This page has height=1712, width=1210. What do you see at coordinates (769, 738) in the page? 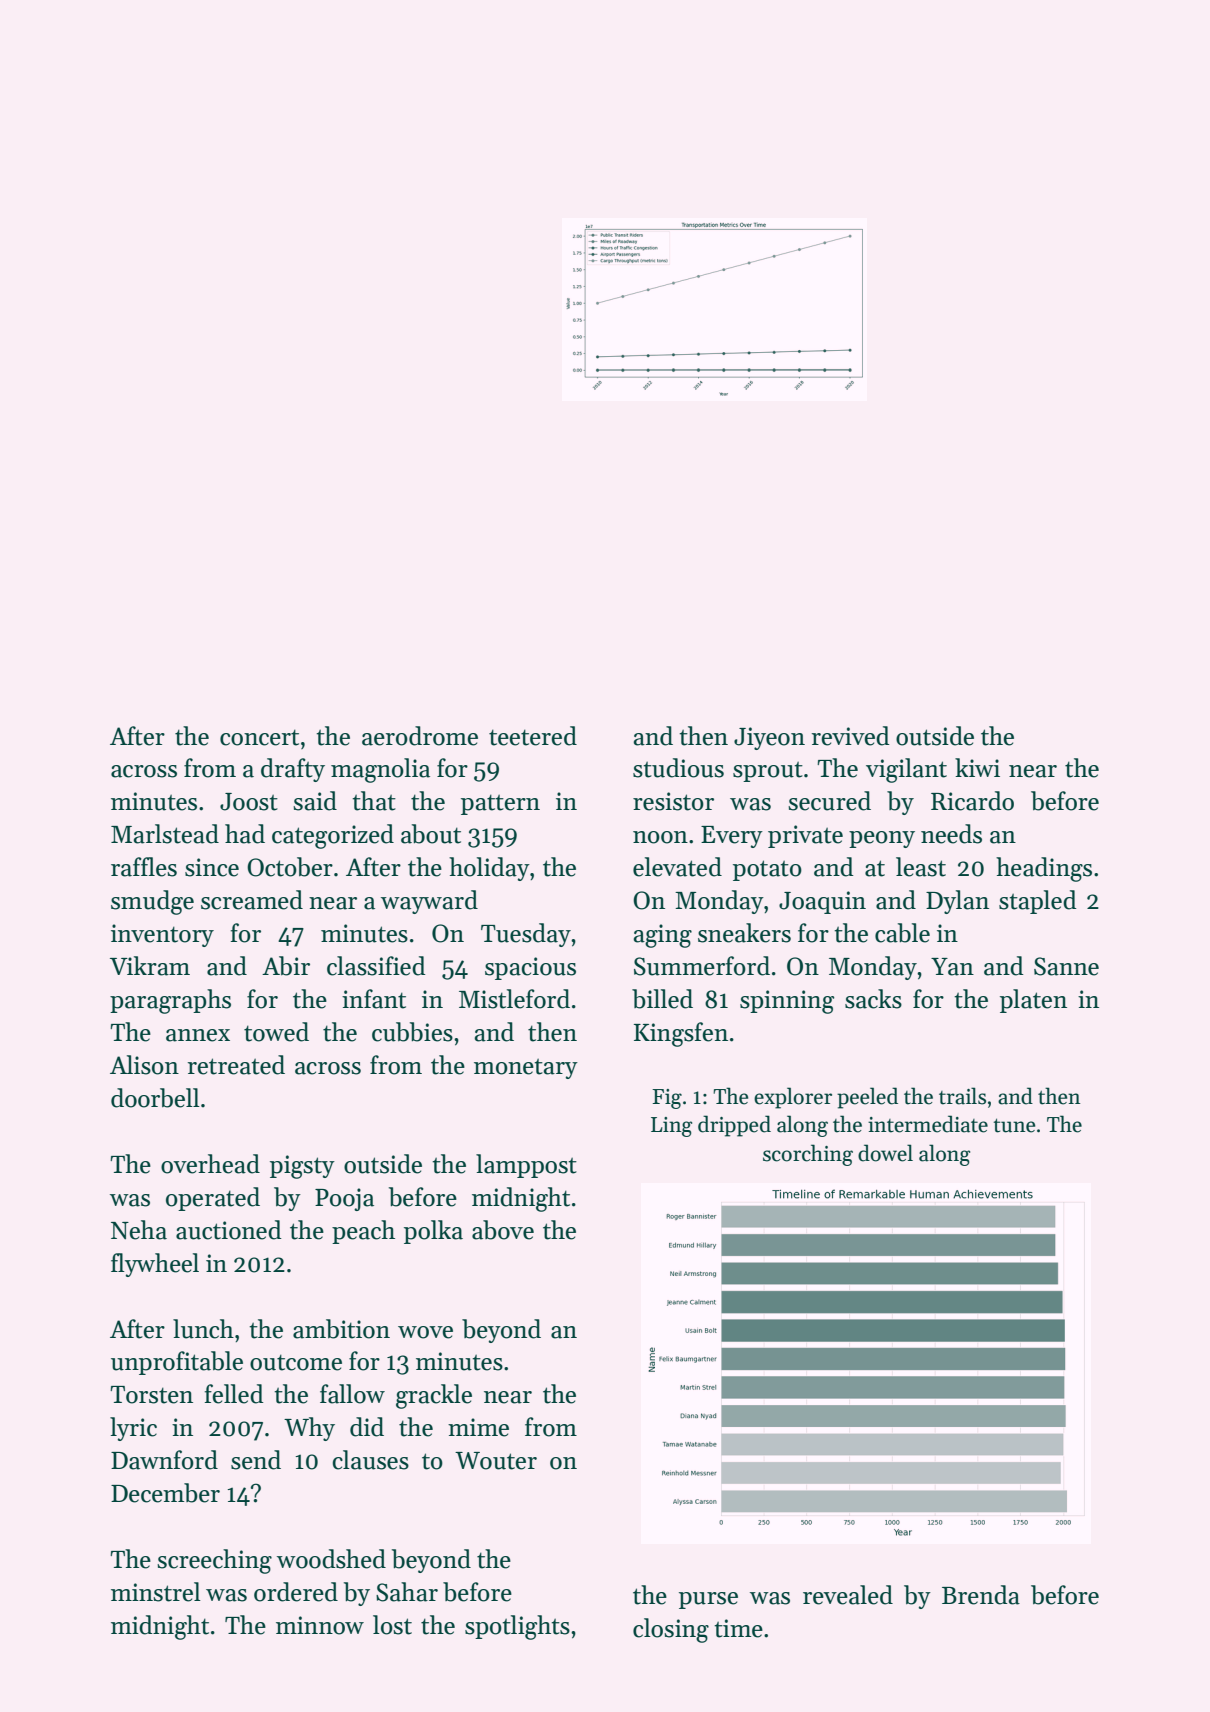
I see `Jiyeon` at bounding box center [769, 738].
